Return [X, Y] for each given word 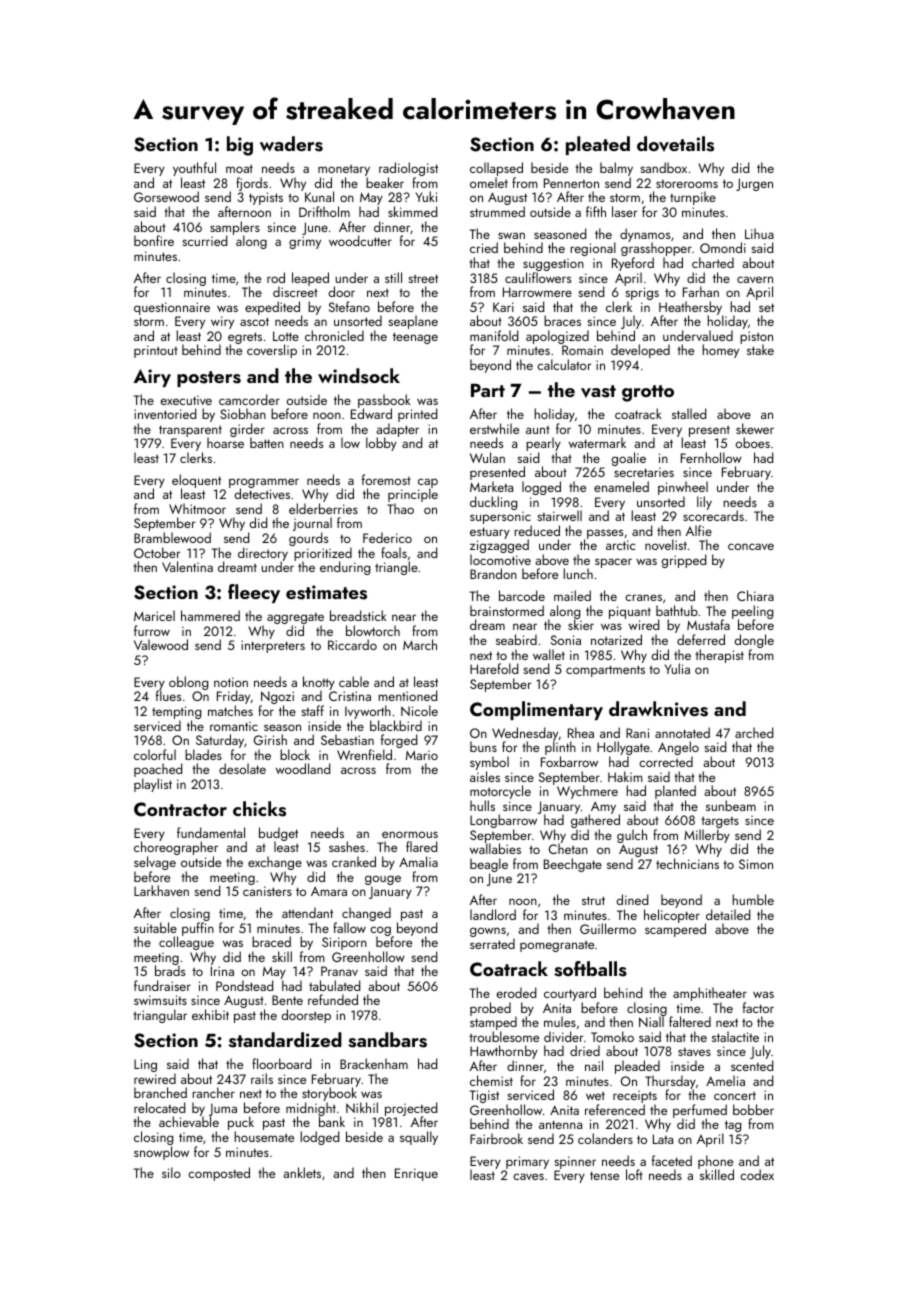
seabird [516, 639]
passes [605, 534]
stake [760, 350]
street [423, 278]
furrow [152, 630]
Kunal [319, 197]
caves [528, 1176]
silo [171, 1172]
